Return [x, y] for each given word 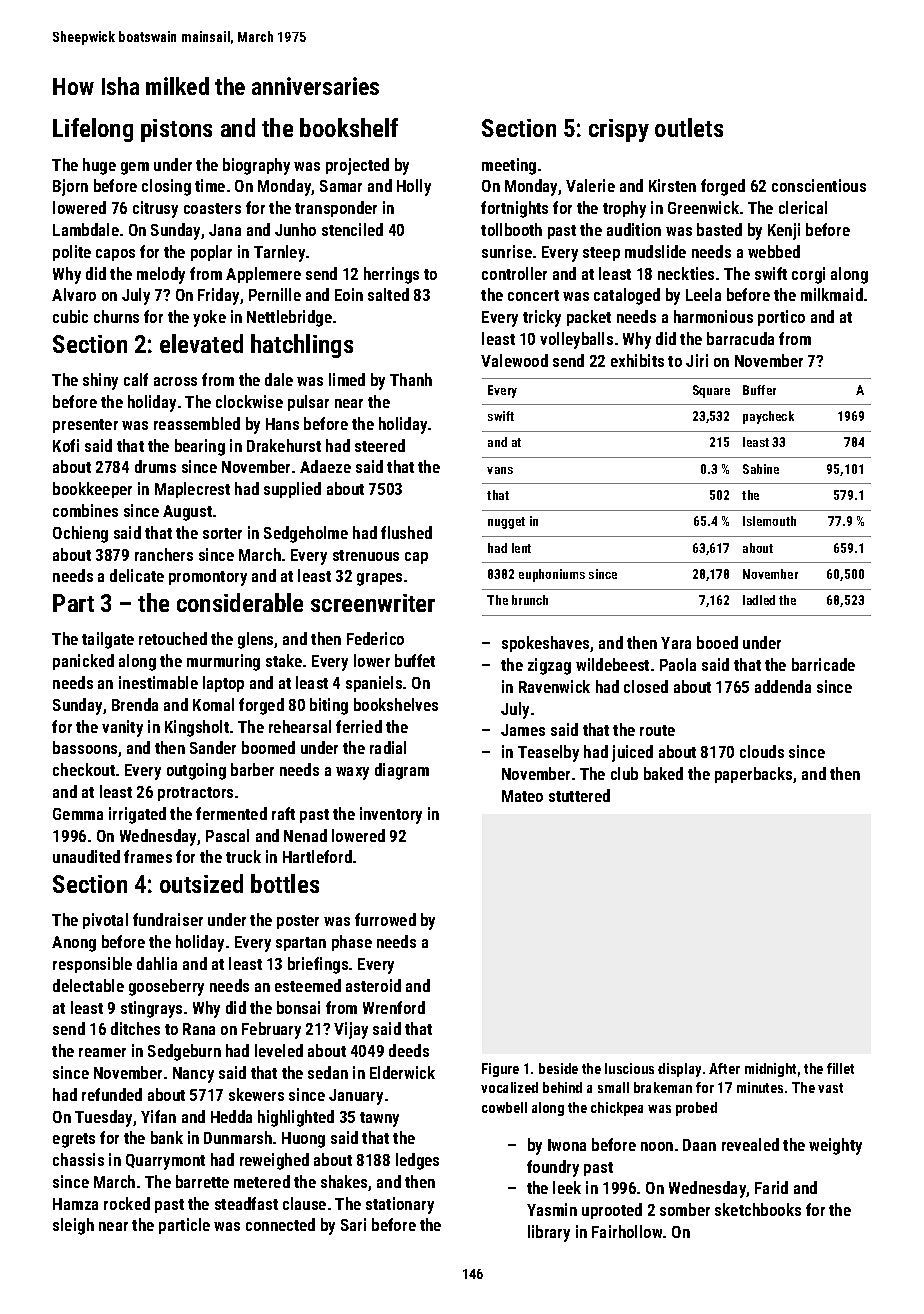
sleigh [73, 1226]
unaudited [86, 856]
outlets [689, 127]
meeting [509, 166]
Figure [500, 1070]
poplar [211, 253]
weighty [835, 1146]
